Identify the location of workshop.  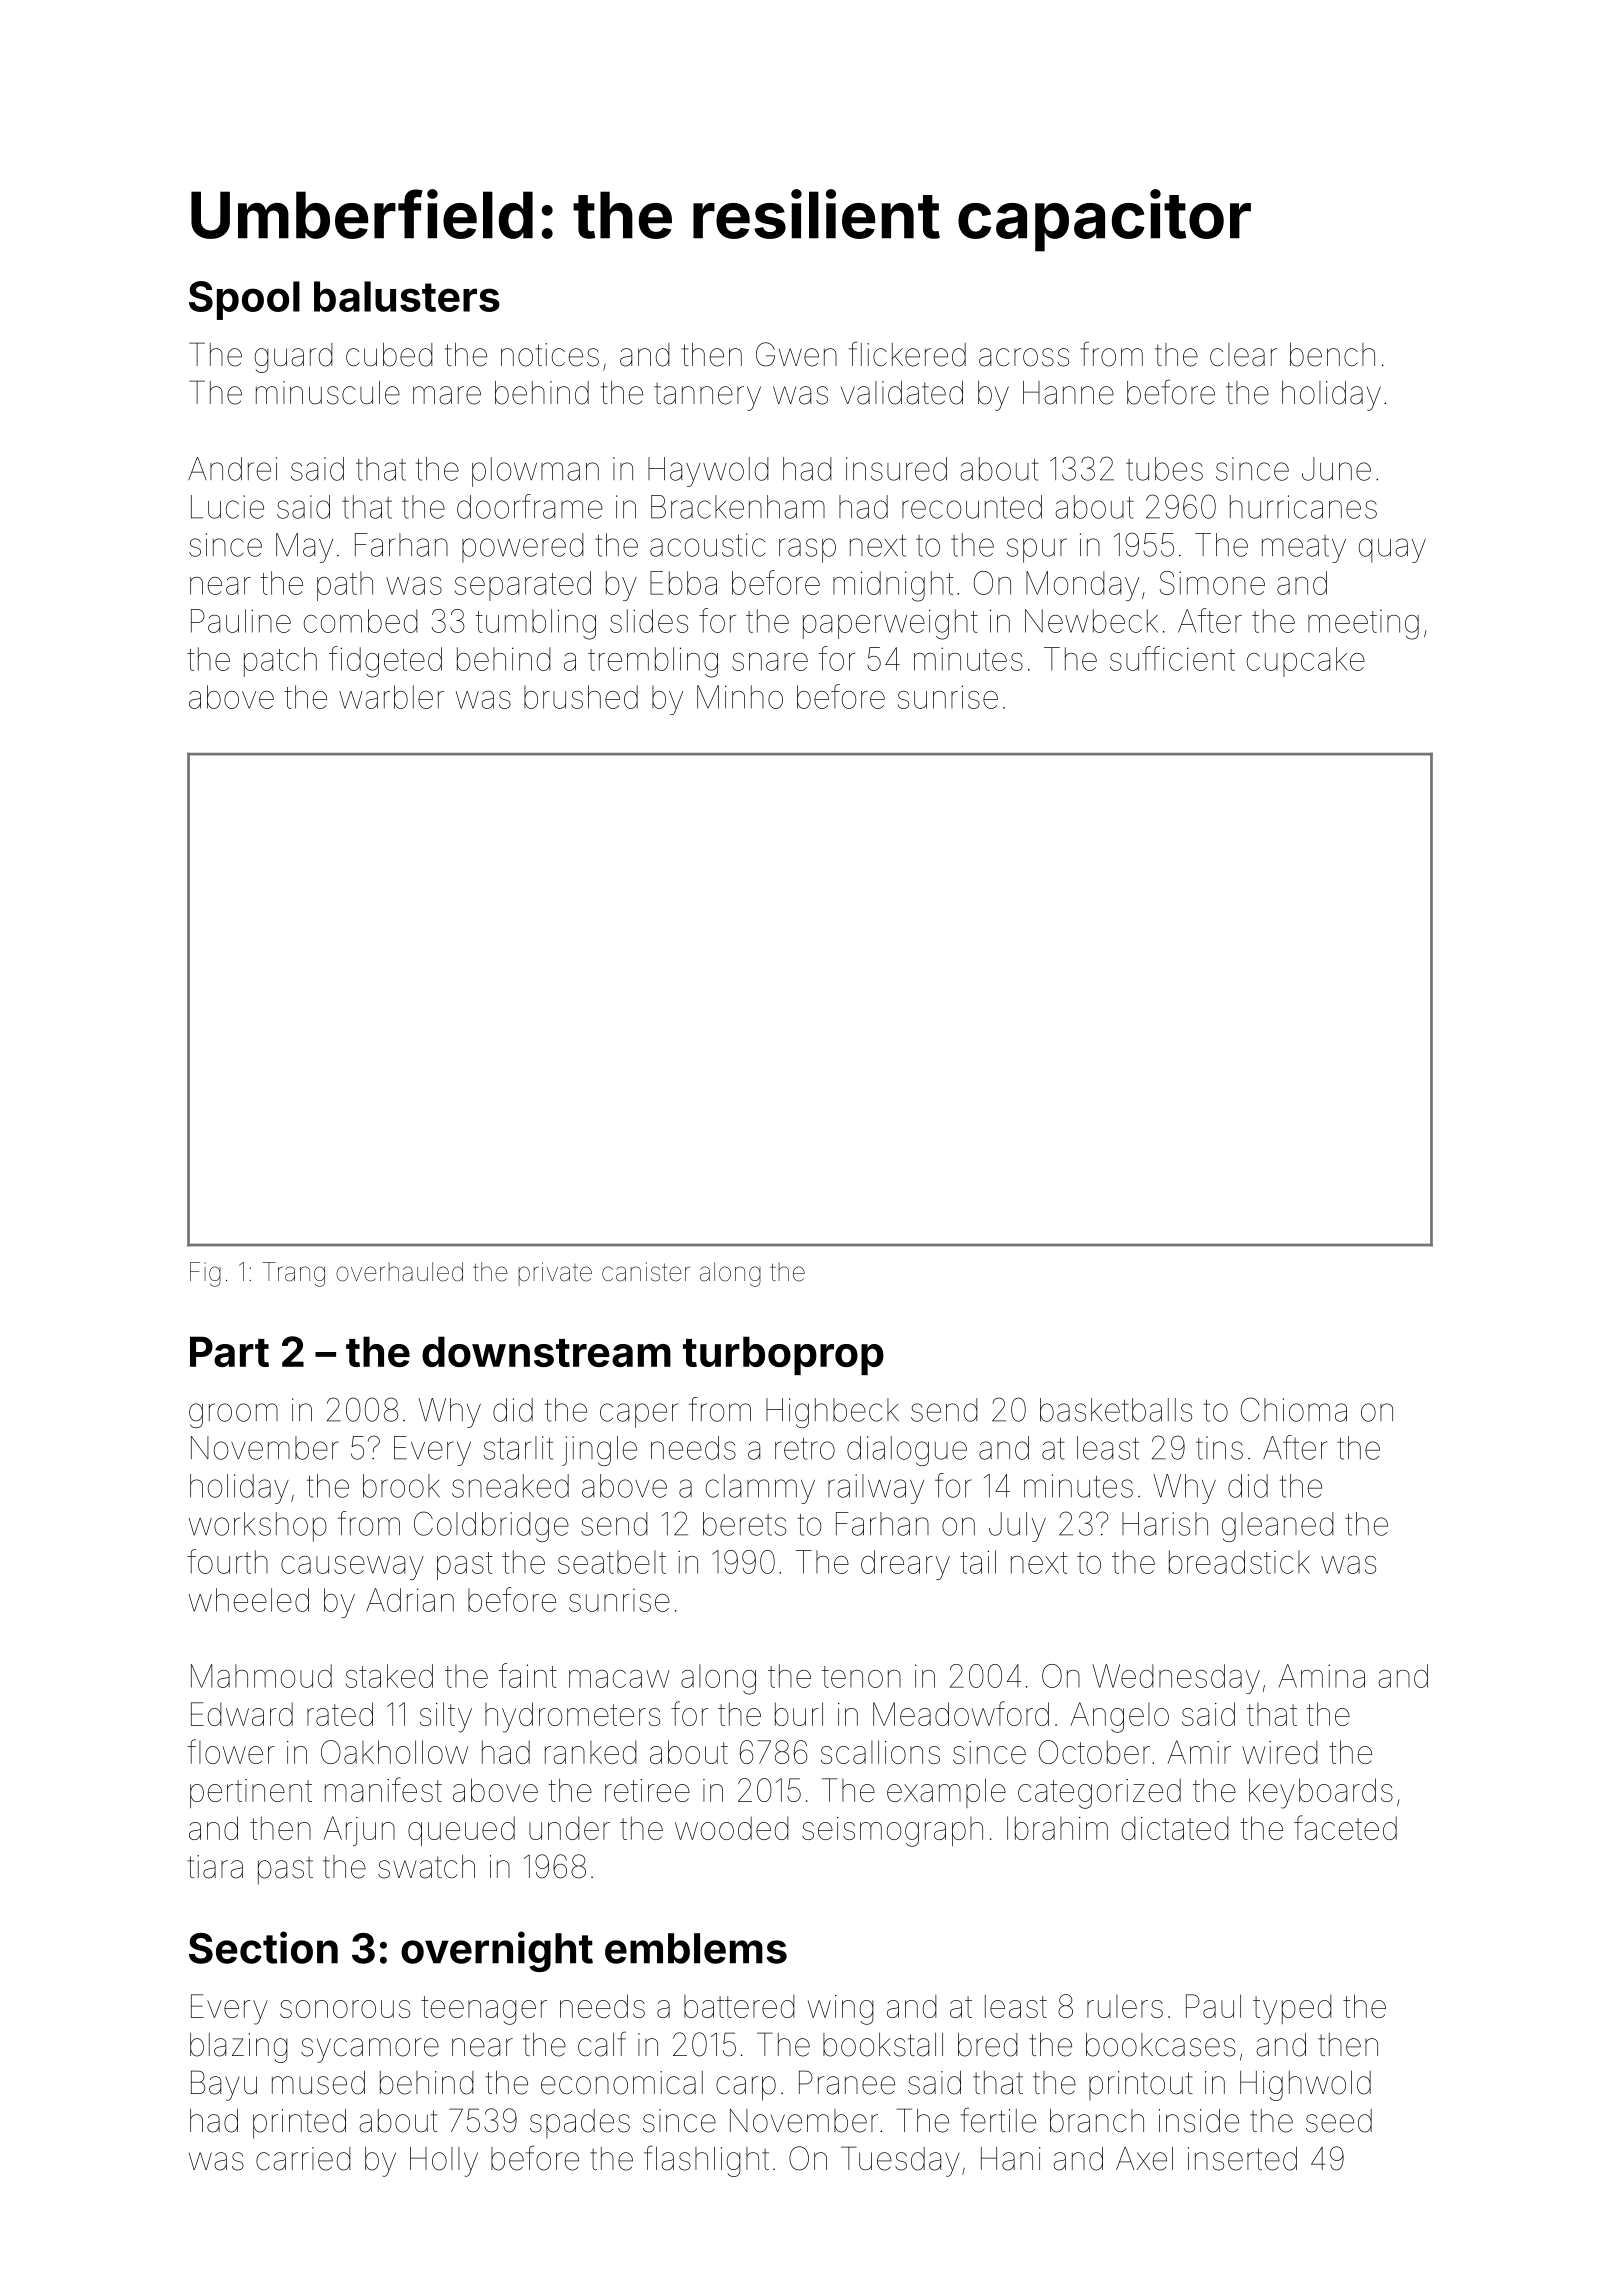
(258, 1527).
